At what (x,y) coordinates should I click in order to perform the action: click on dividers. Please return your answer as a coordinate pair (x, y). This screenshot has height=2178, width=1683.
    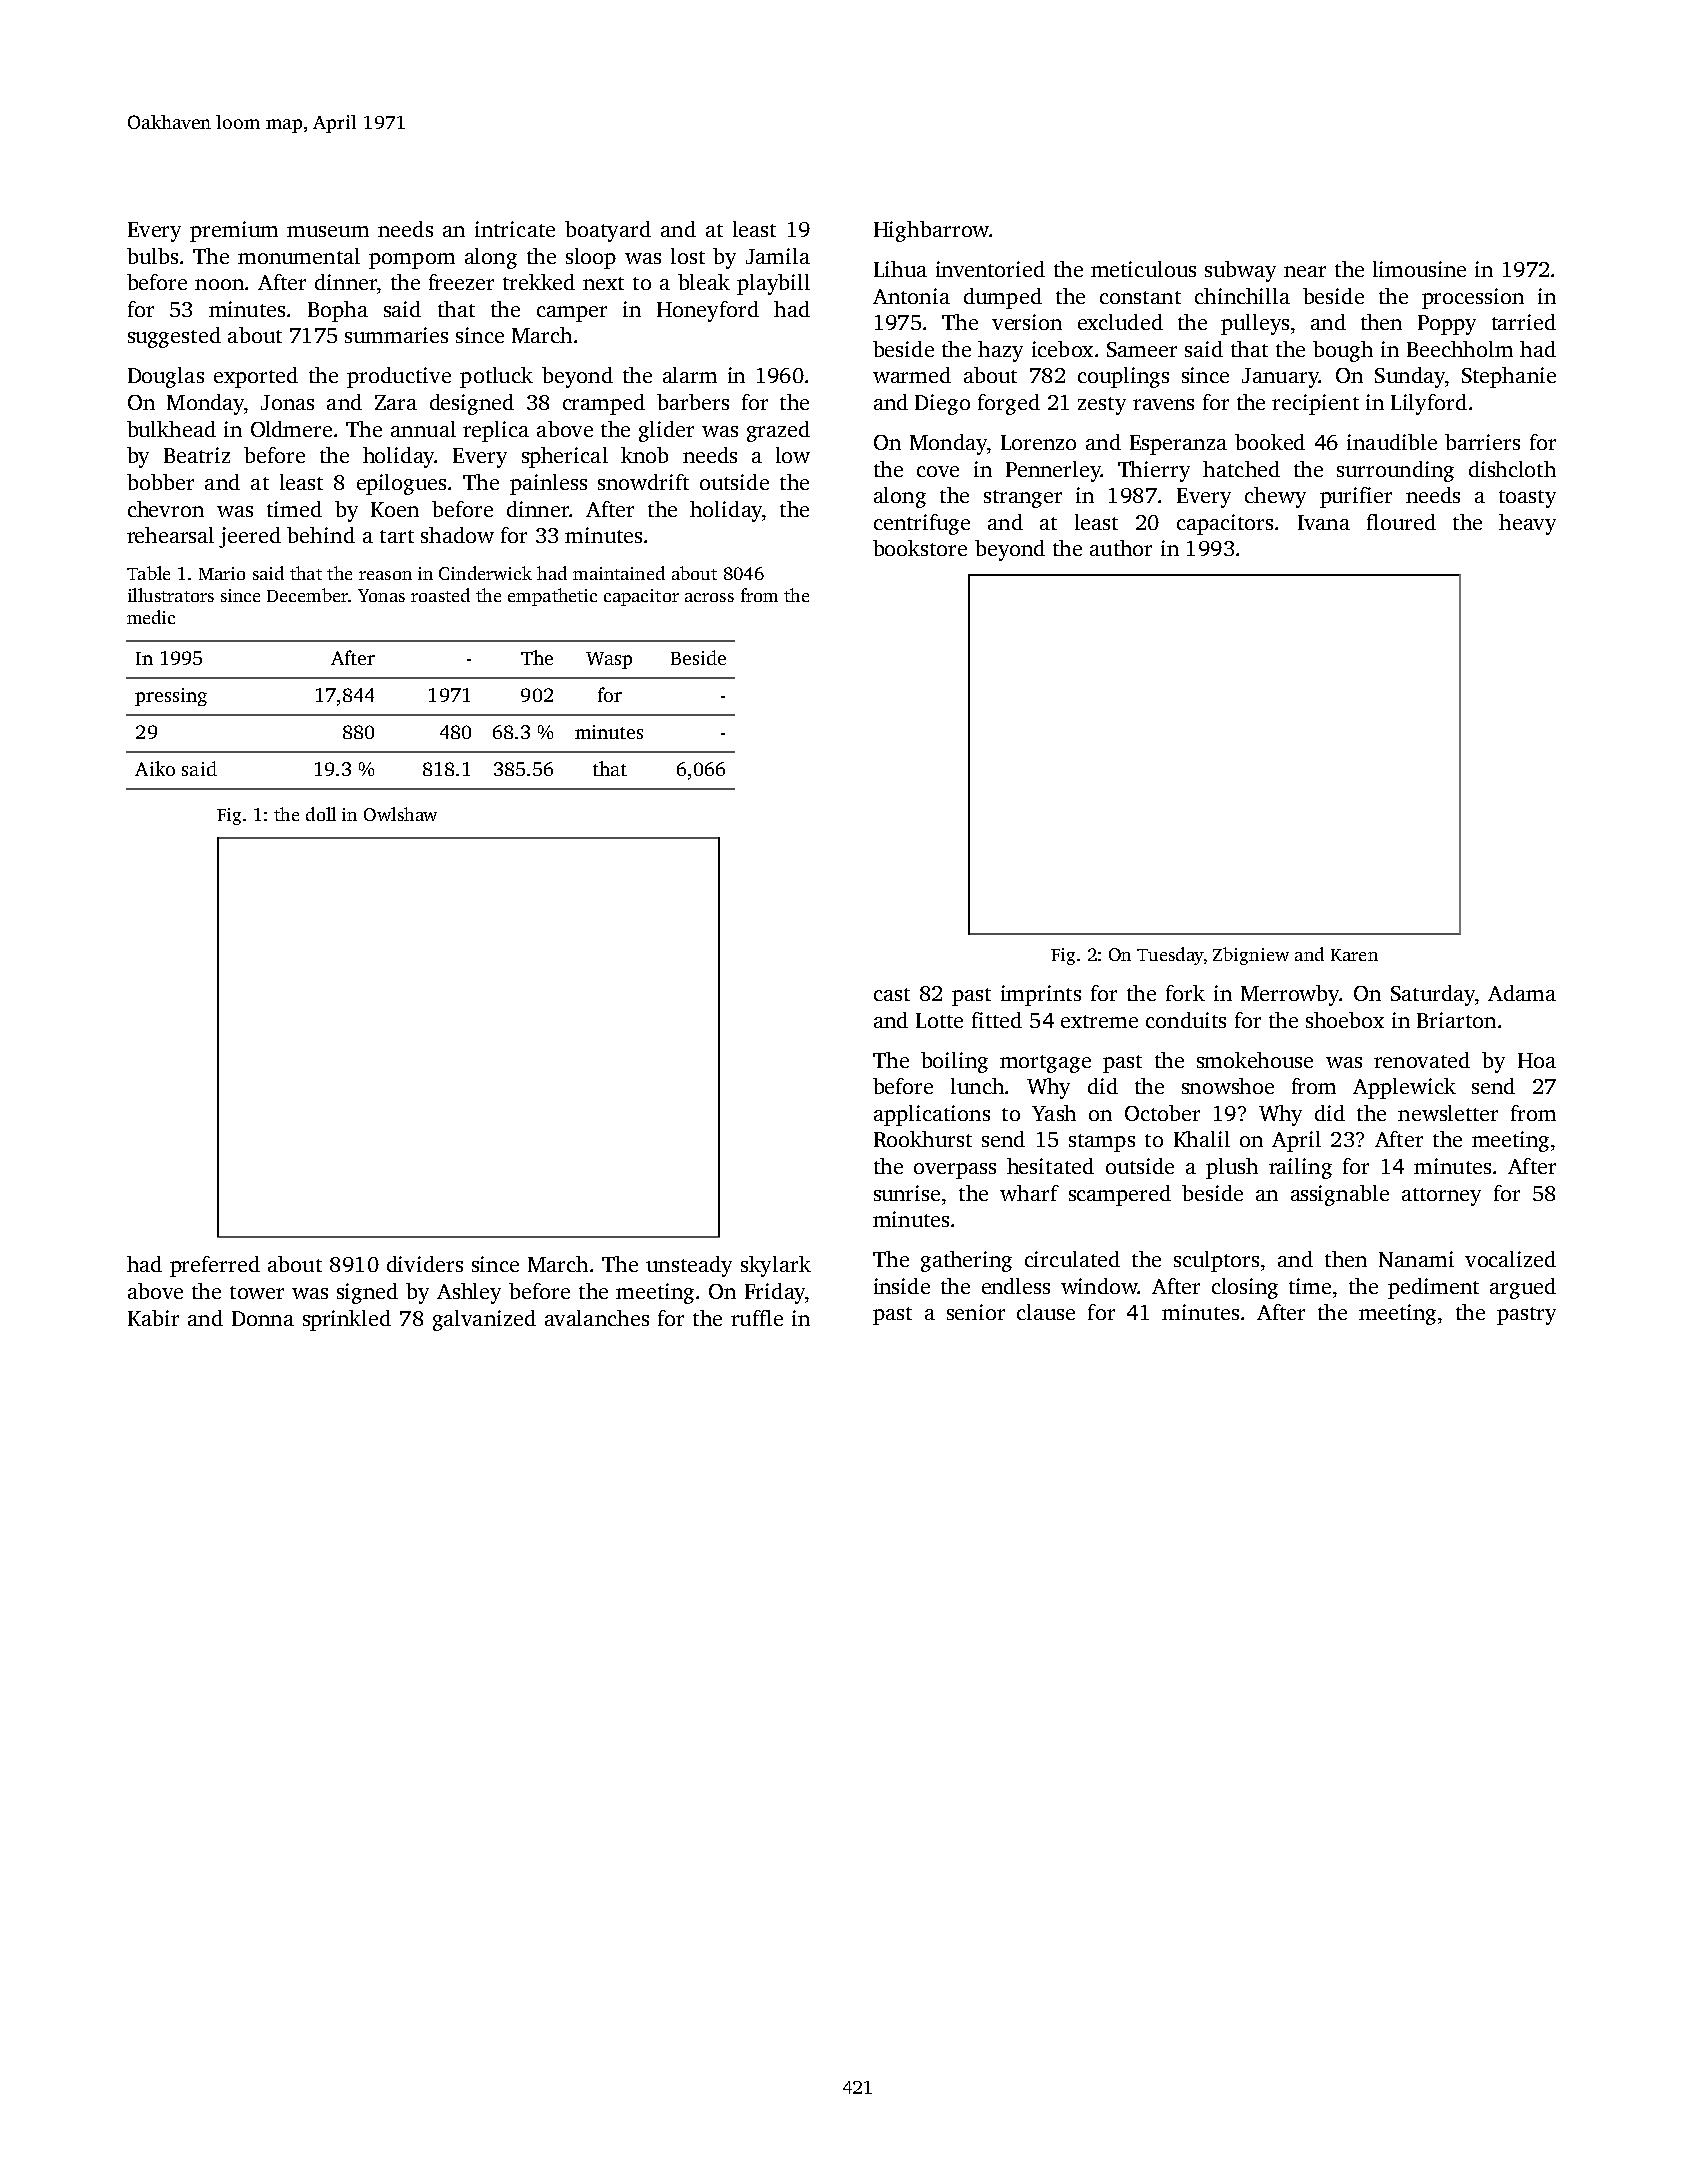
    Looking at the image, I should click on (425, 1264).
